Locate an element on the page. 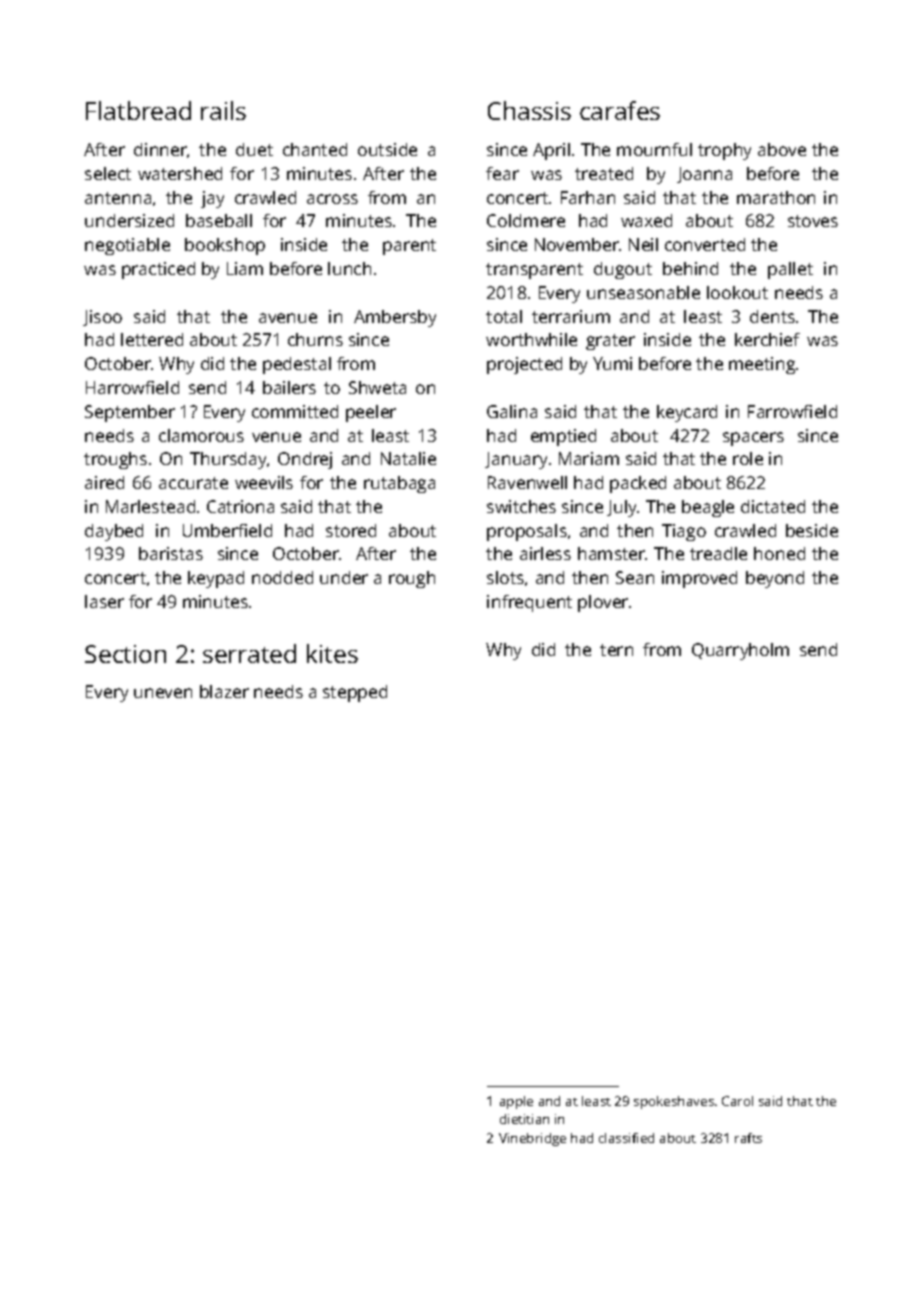 The image size is (924, 1311). kites is located at coordinates (332, 653).
